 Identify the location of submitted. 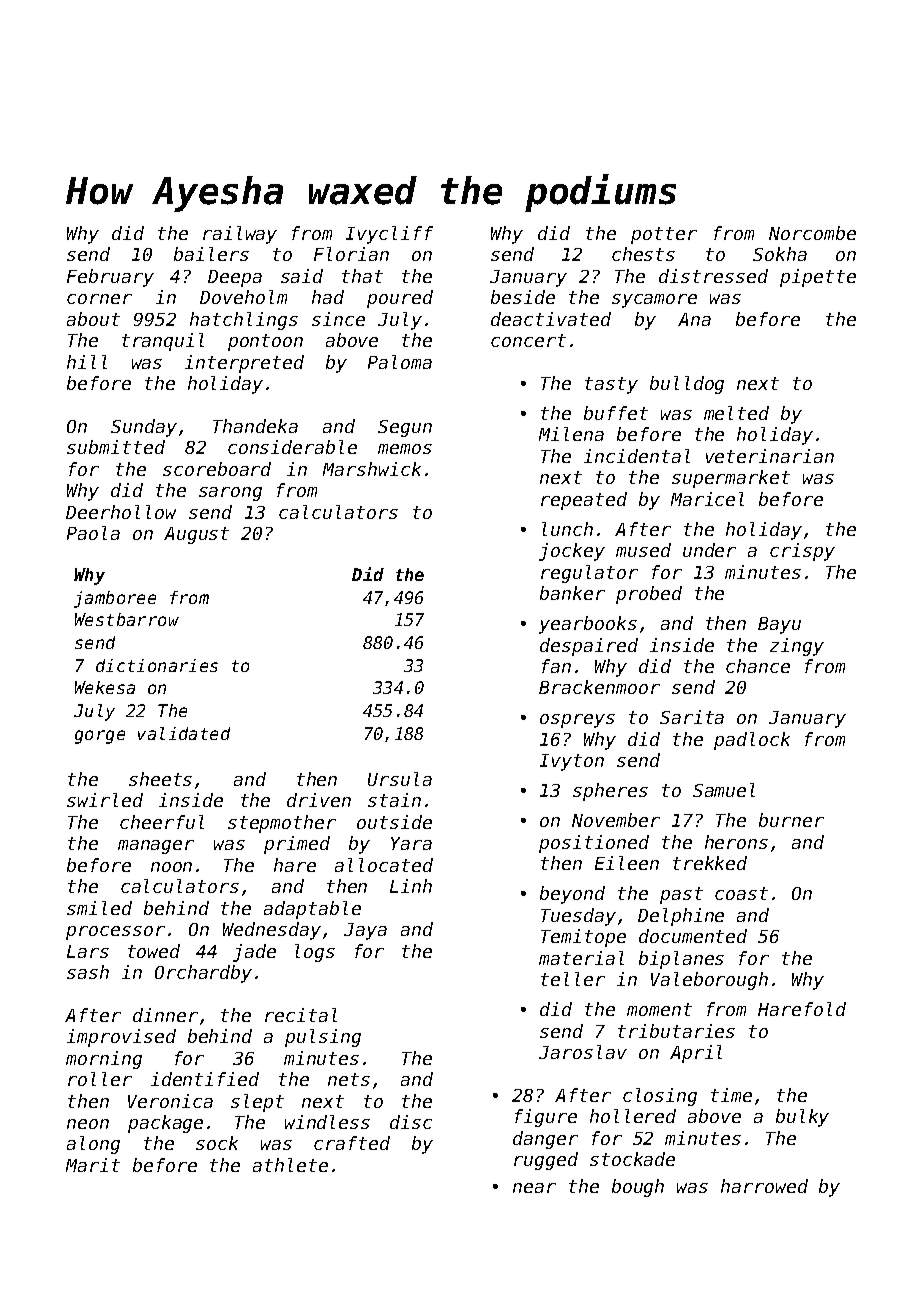
(116, 447).
